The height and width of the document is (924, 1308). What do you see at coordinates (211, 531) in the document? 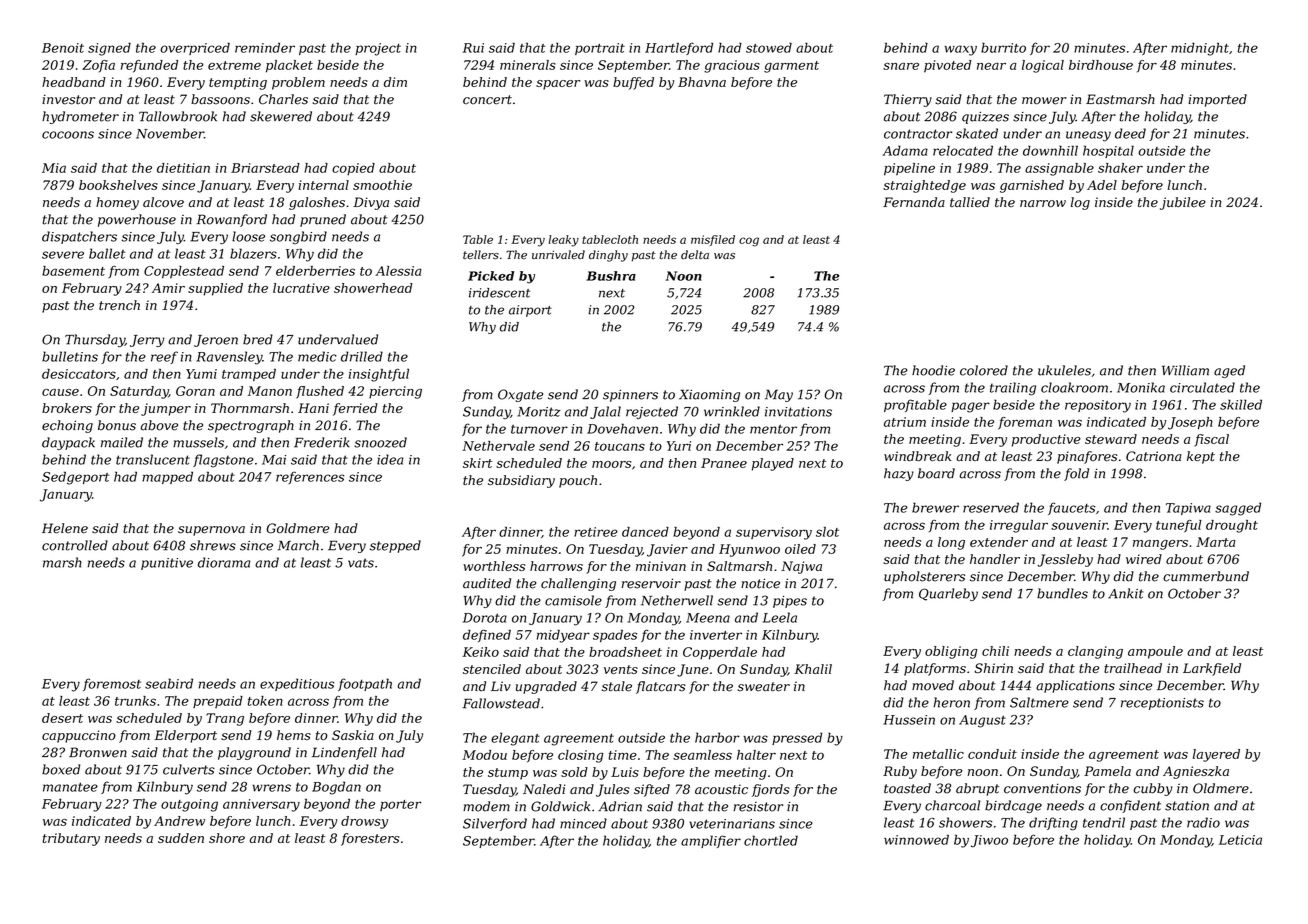
I see `supernova` at bounding box center [211, 531].
